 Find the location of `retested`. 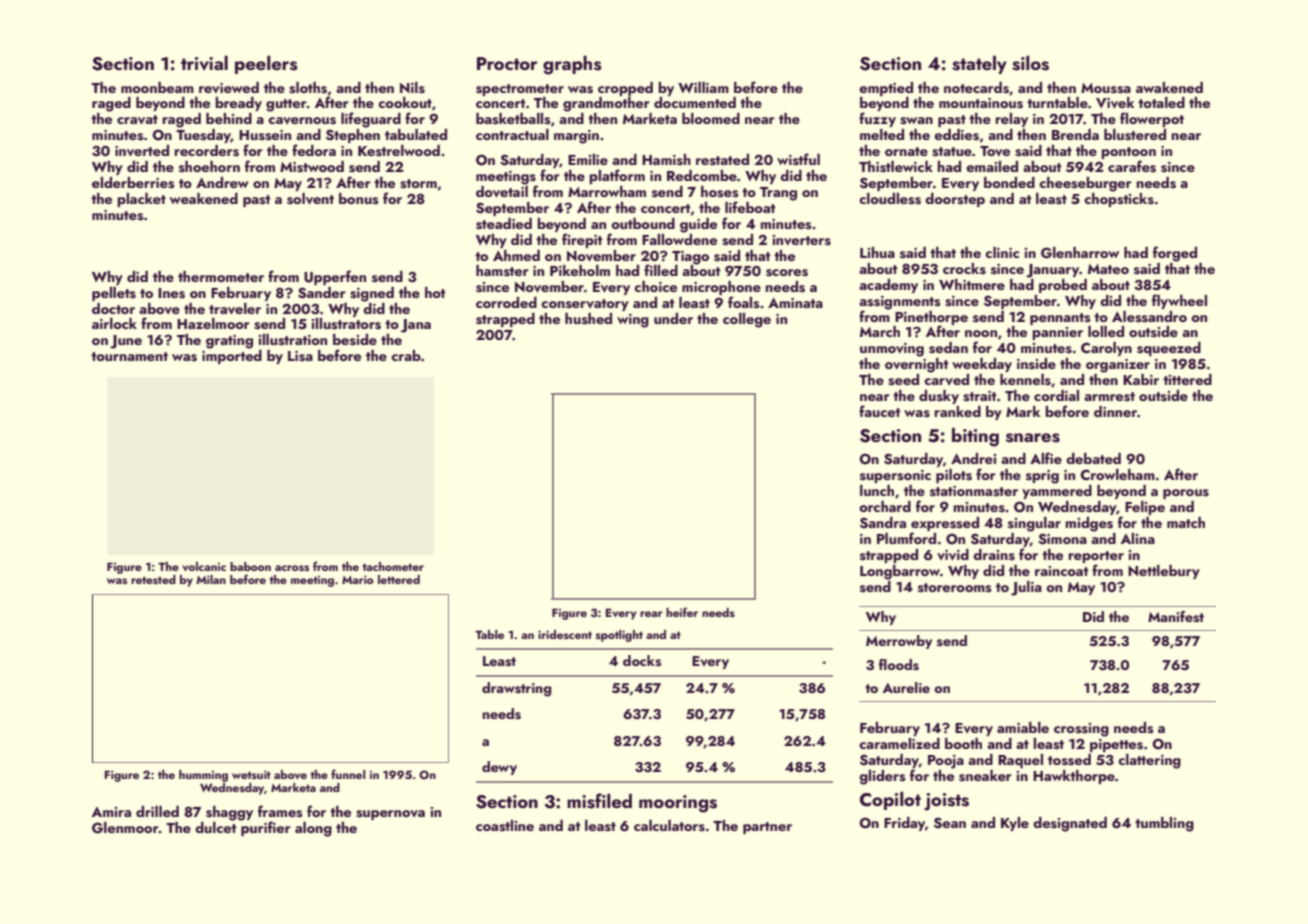

retested is located at coordinates (153, 579).
